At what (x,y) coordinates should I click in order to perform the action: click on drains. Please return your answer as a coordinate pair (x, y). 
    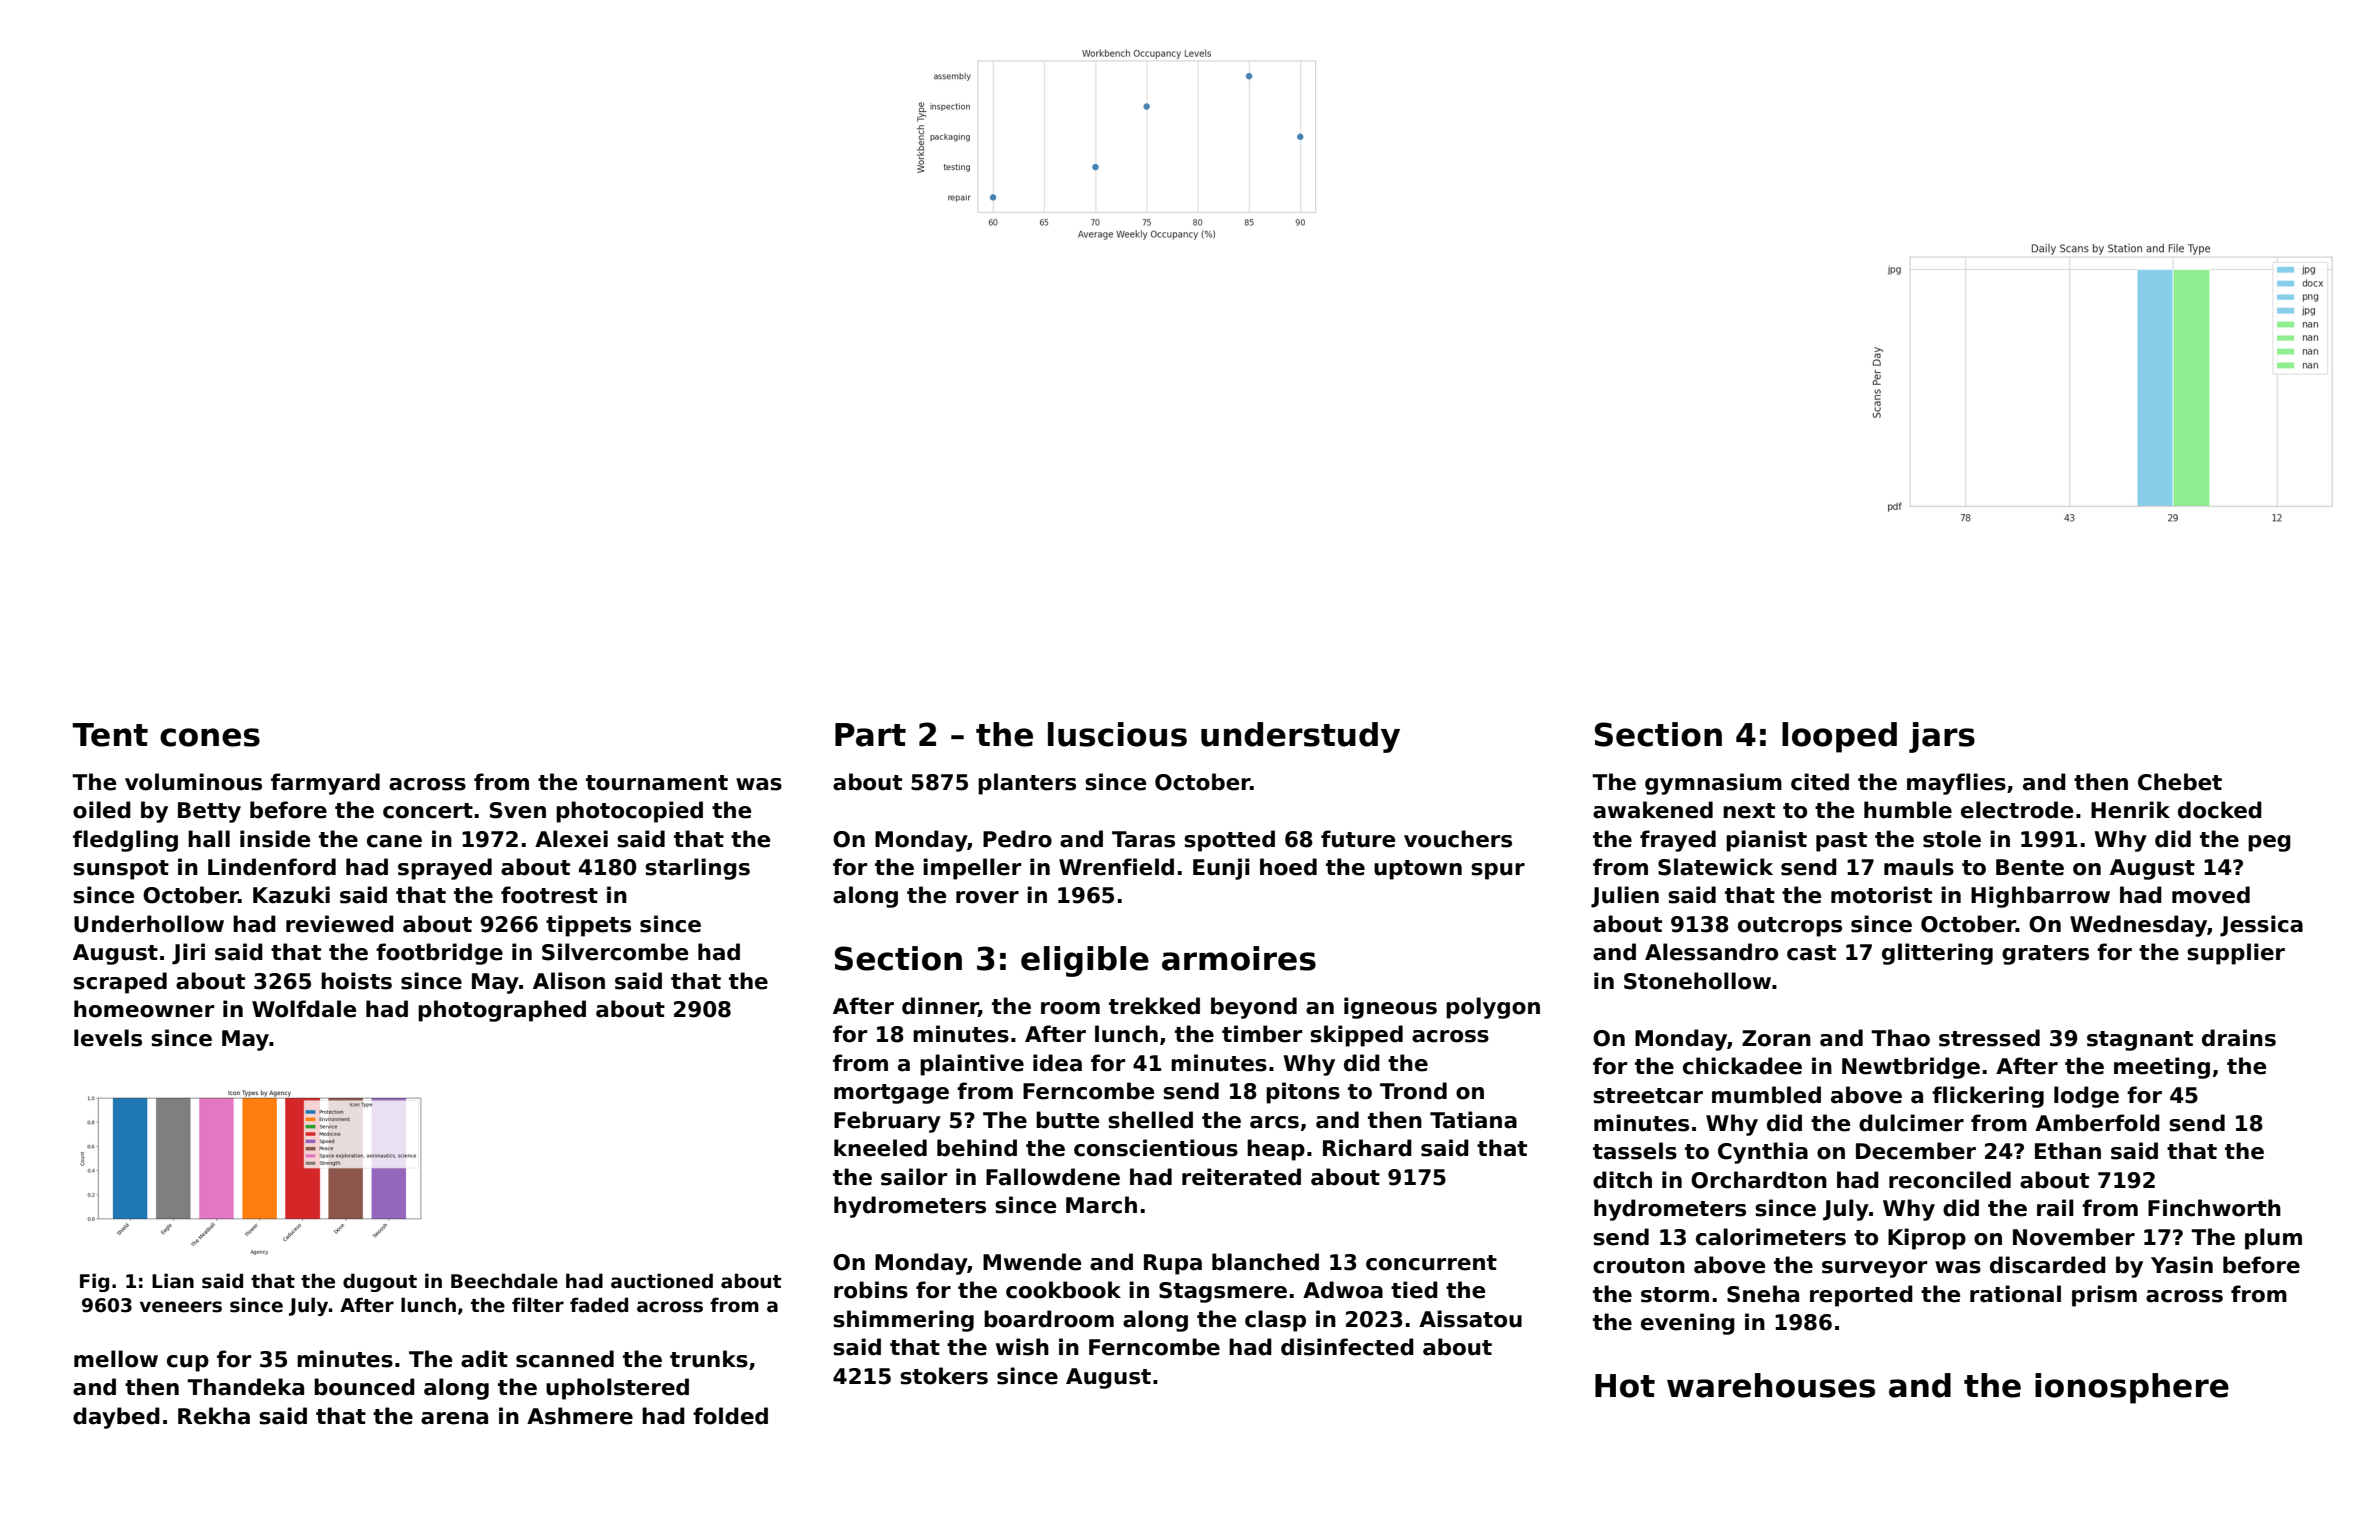
    Looking at the image, I should click on (2239, 1038).
